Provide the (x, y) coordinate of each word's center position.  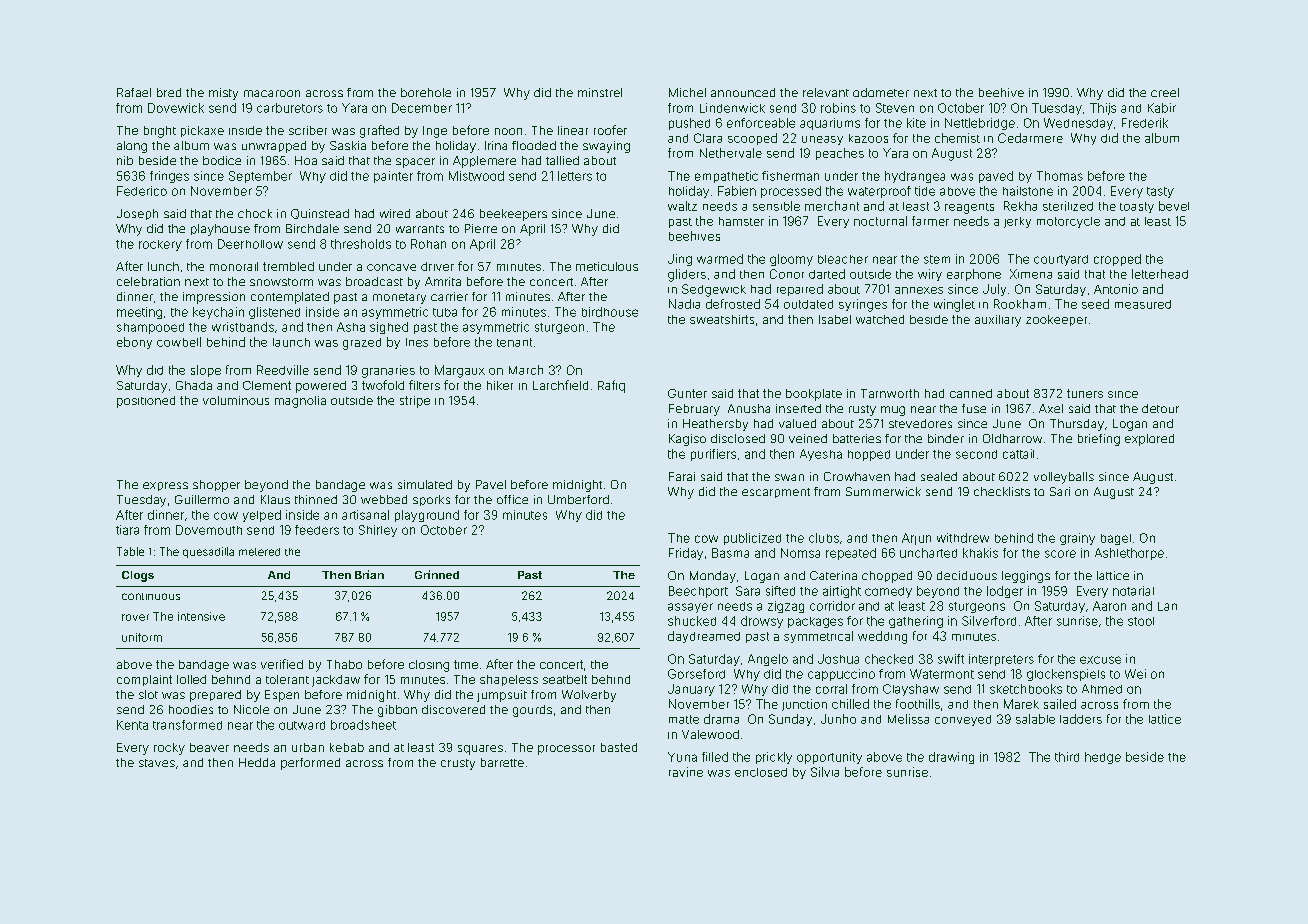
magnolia (300, 402)
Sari (1060, 491)
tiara (127, 530)
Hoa (306, 160)
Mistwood (476, 176)
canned (971, 393)
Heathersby (715, 425)
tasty (1160, 192)
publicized (752, 539)
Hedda (257, 762)
